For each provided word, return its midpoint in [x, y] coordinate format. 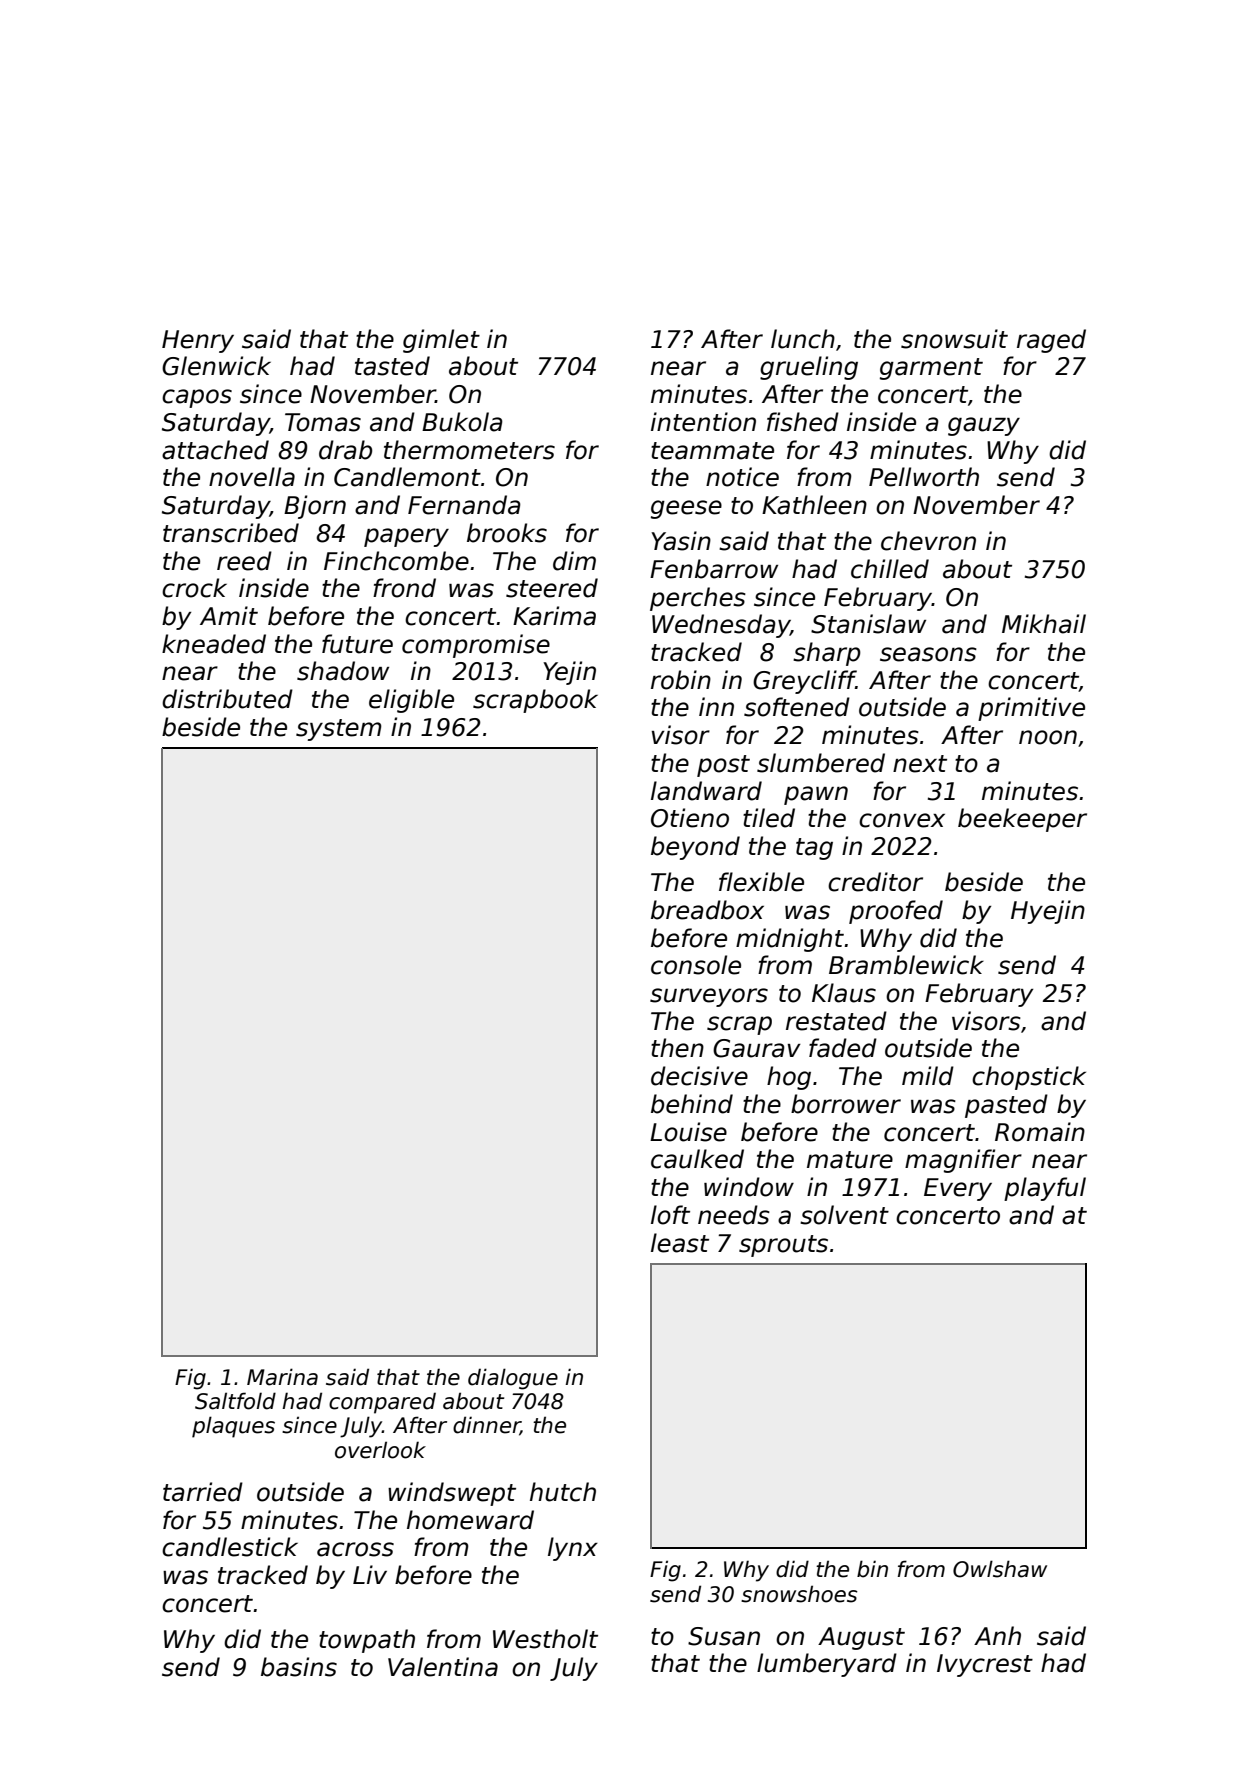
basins [299, 1667]
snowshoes [799, 1594]
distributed [227, 699]
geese [686, 509]
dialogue [513, 1379]
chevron [928, 541]
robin [681, 680]
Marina [282, 1377]
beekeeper [1022, 820]
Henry [198, 341]
